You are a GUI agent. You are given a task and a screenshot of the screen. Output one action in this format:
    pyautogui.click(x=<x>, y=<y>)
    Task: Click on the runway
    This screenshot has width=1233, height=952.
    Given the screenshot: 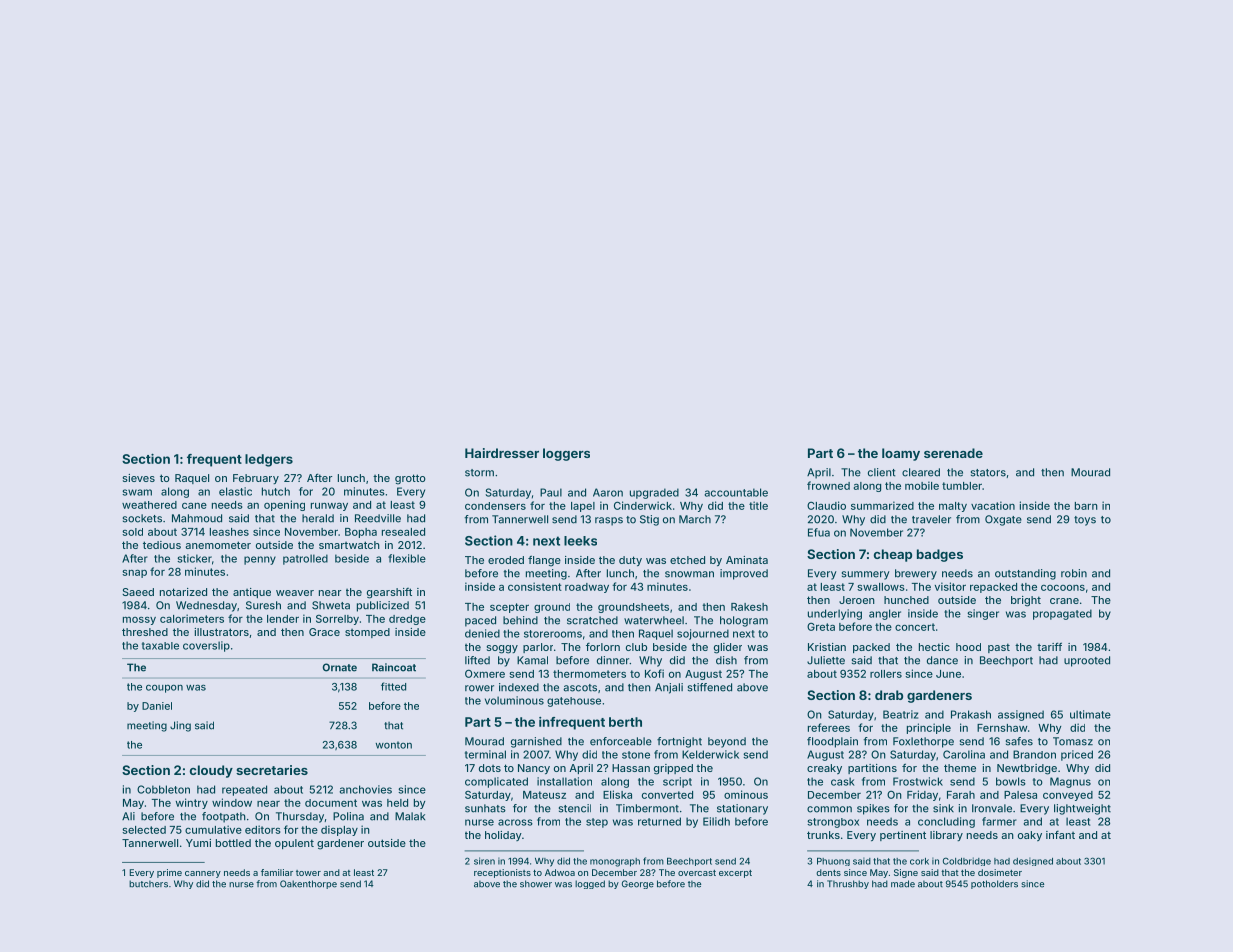 What is the action you would take?
    pyautogui.click(x=329, y=506)
